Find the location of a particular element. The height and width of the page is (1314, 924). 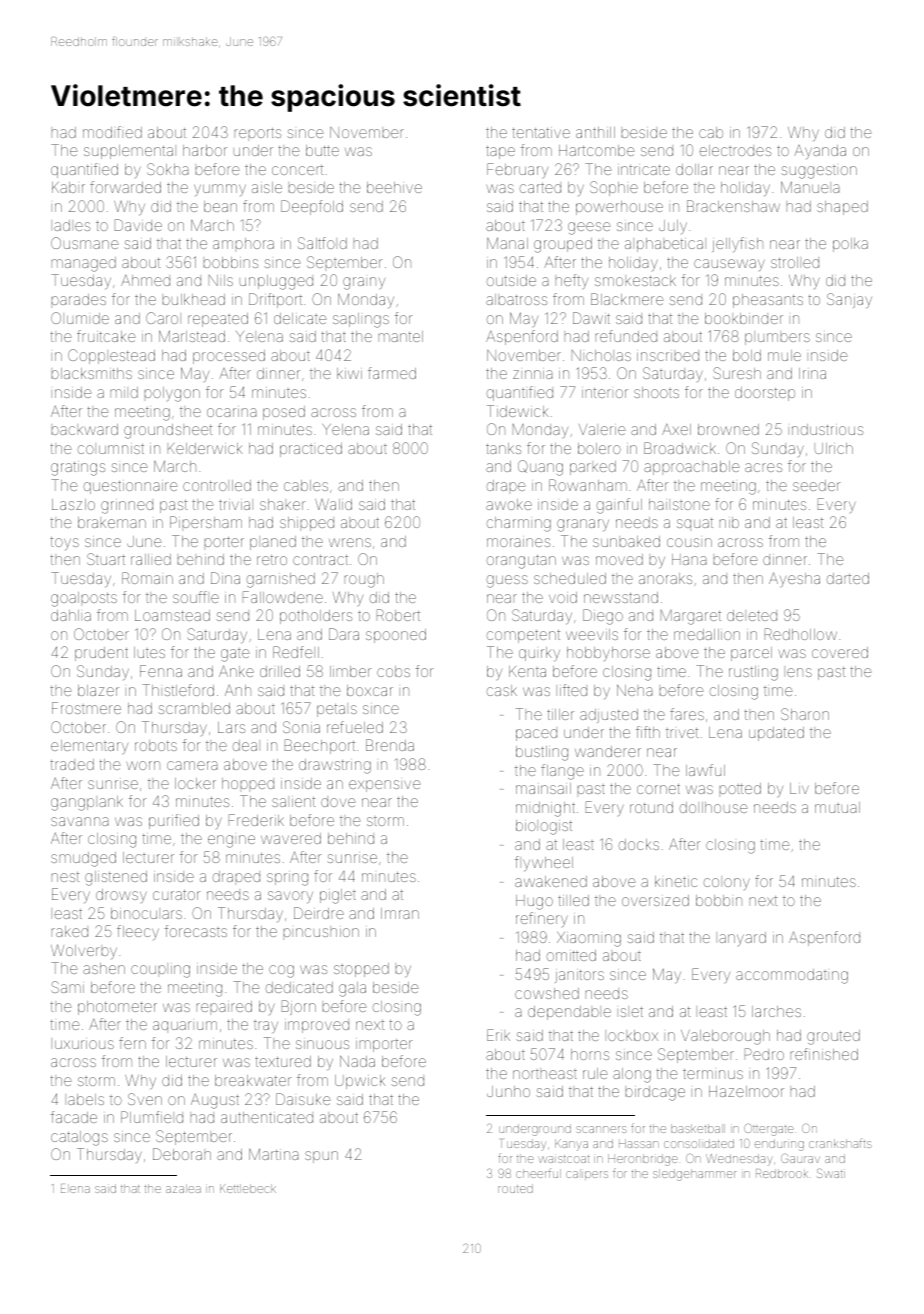

crankshafts is located at coordinates (840, 1143).
